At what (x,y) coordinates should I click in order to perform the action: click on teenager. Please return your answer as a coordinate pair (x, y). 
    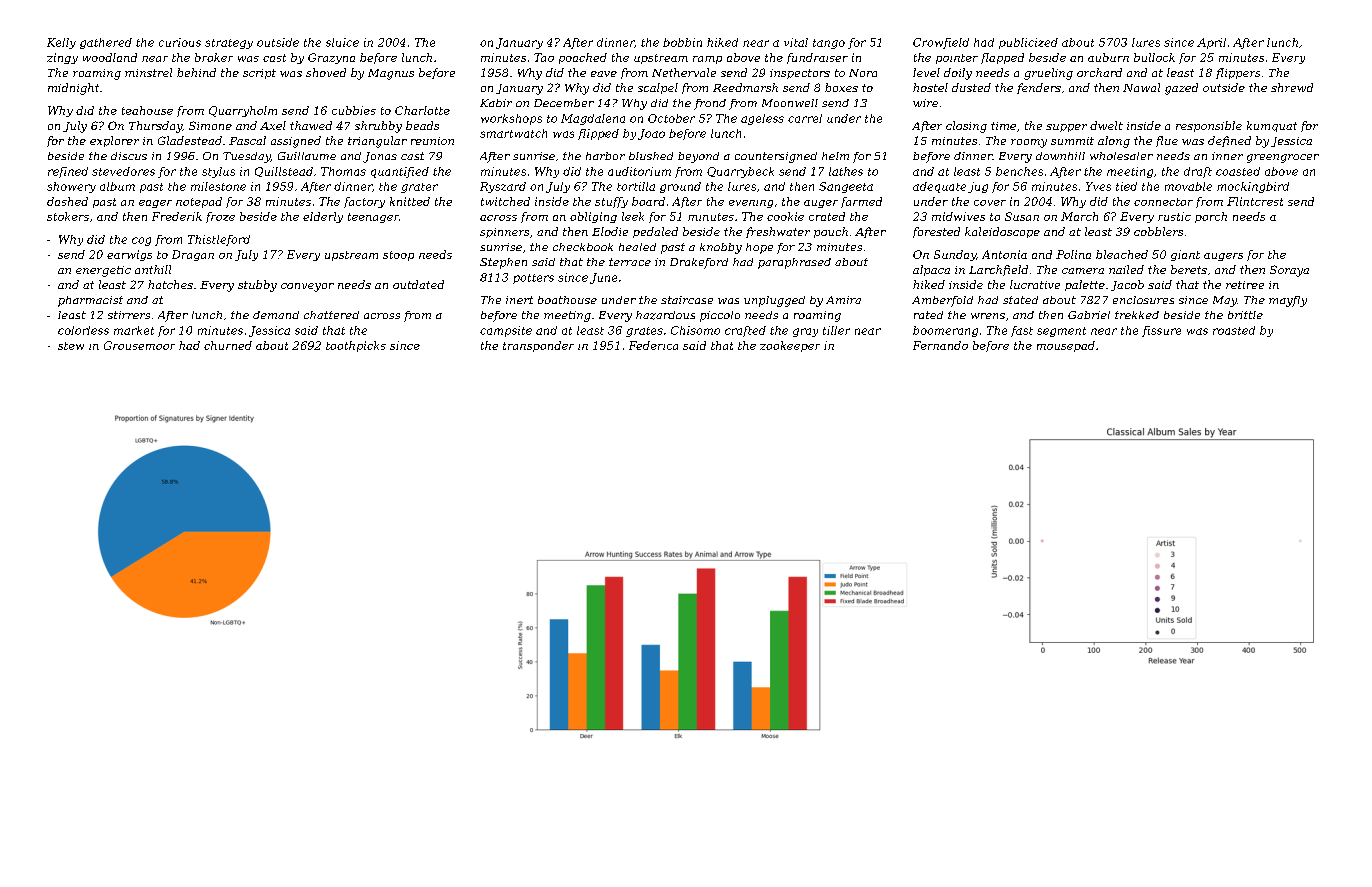
    Looking at the image, I should click on (373, 218).
